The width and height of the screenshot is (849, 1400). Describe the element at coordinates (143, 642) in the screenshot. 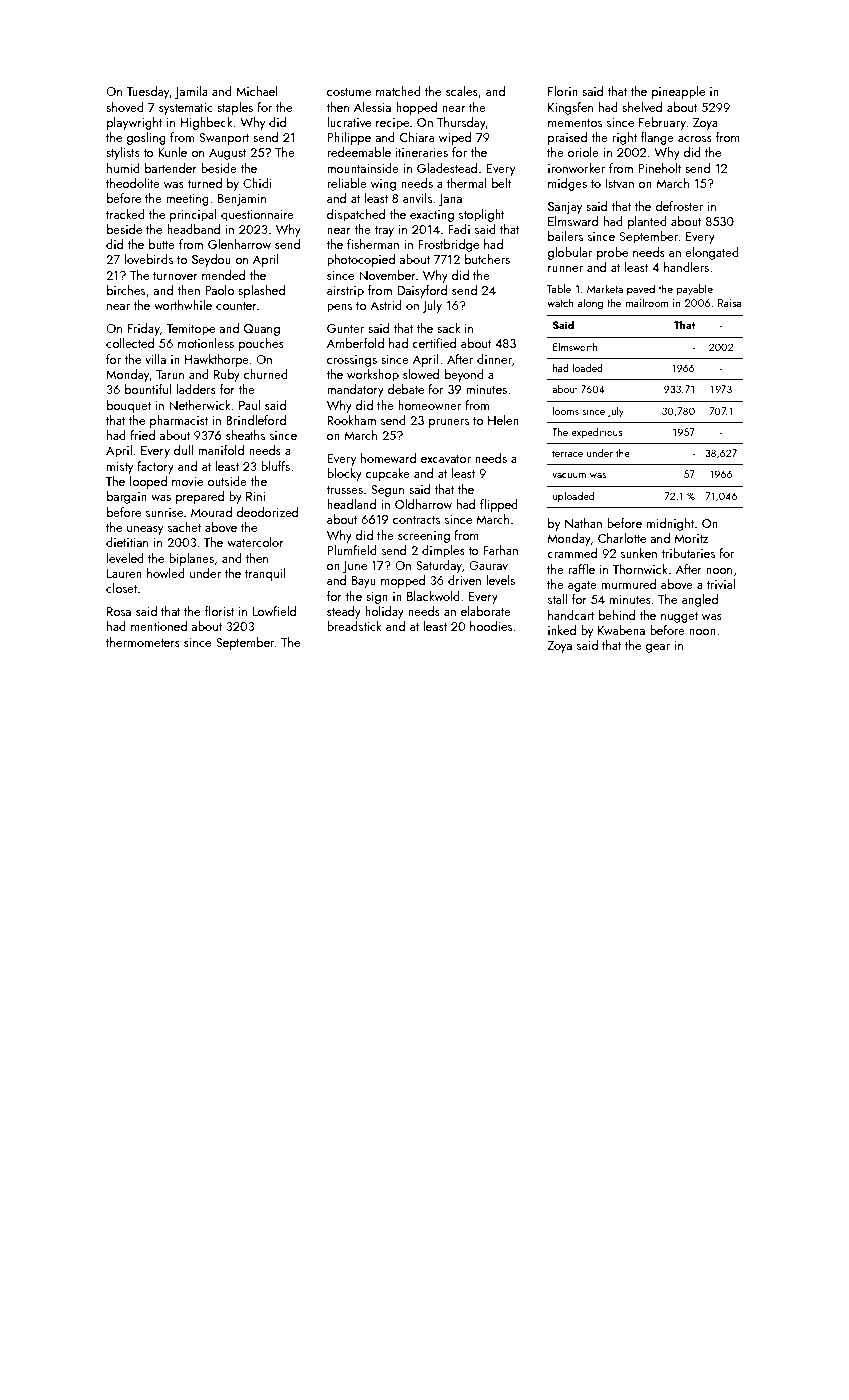

I see `thermometers` at that location.
